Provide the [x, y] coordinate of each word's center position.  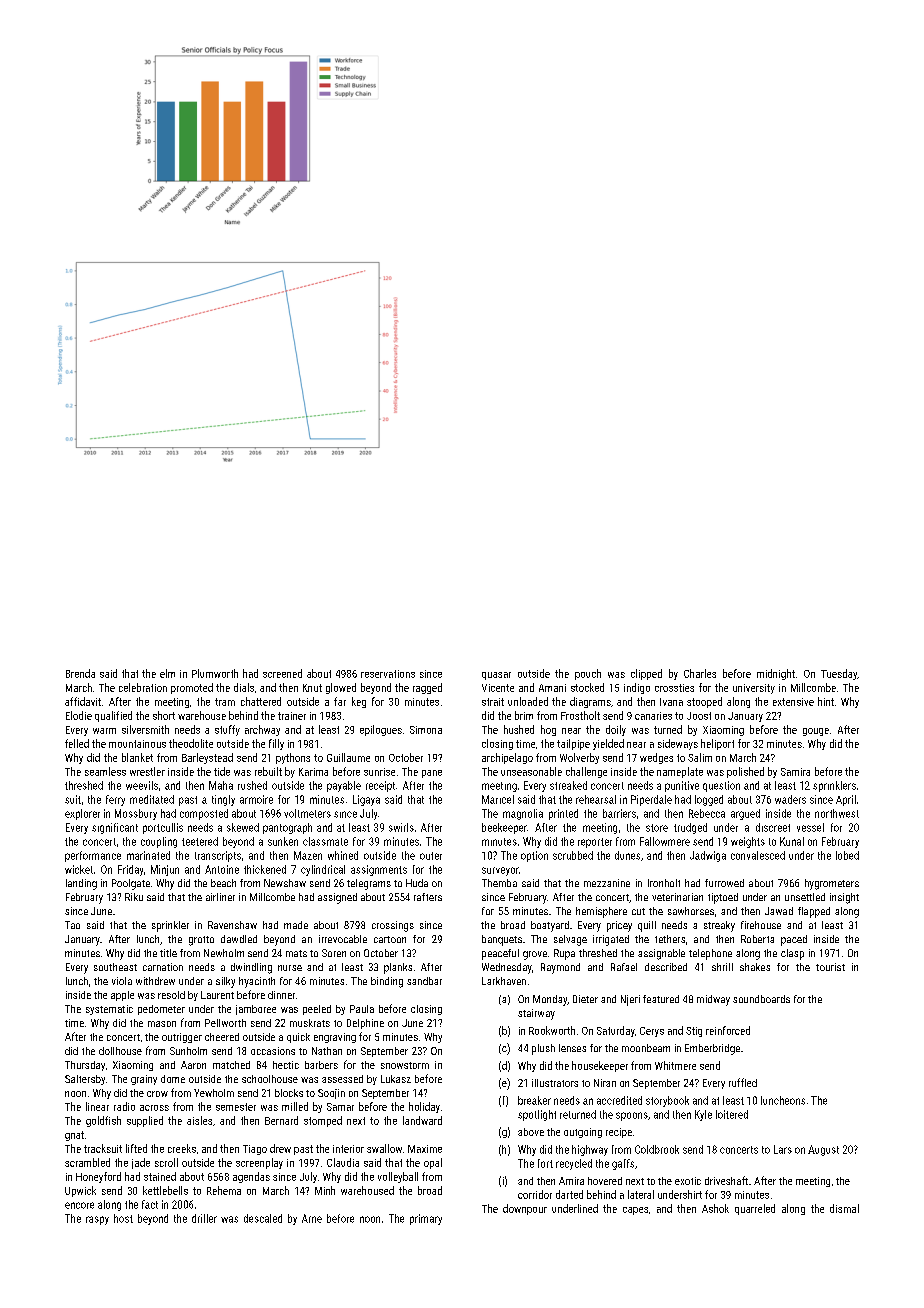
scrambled [87, 1162]
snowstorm [405, 1065]
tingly [223, 800]
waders [790, 799]
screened [282, 673]
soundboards [761, 999]
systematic [109, 1010]
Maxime [425, 1149]
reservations [388, 674]
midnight [776, 674]
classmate [325, 841]
